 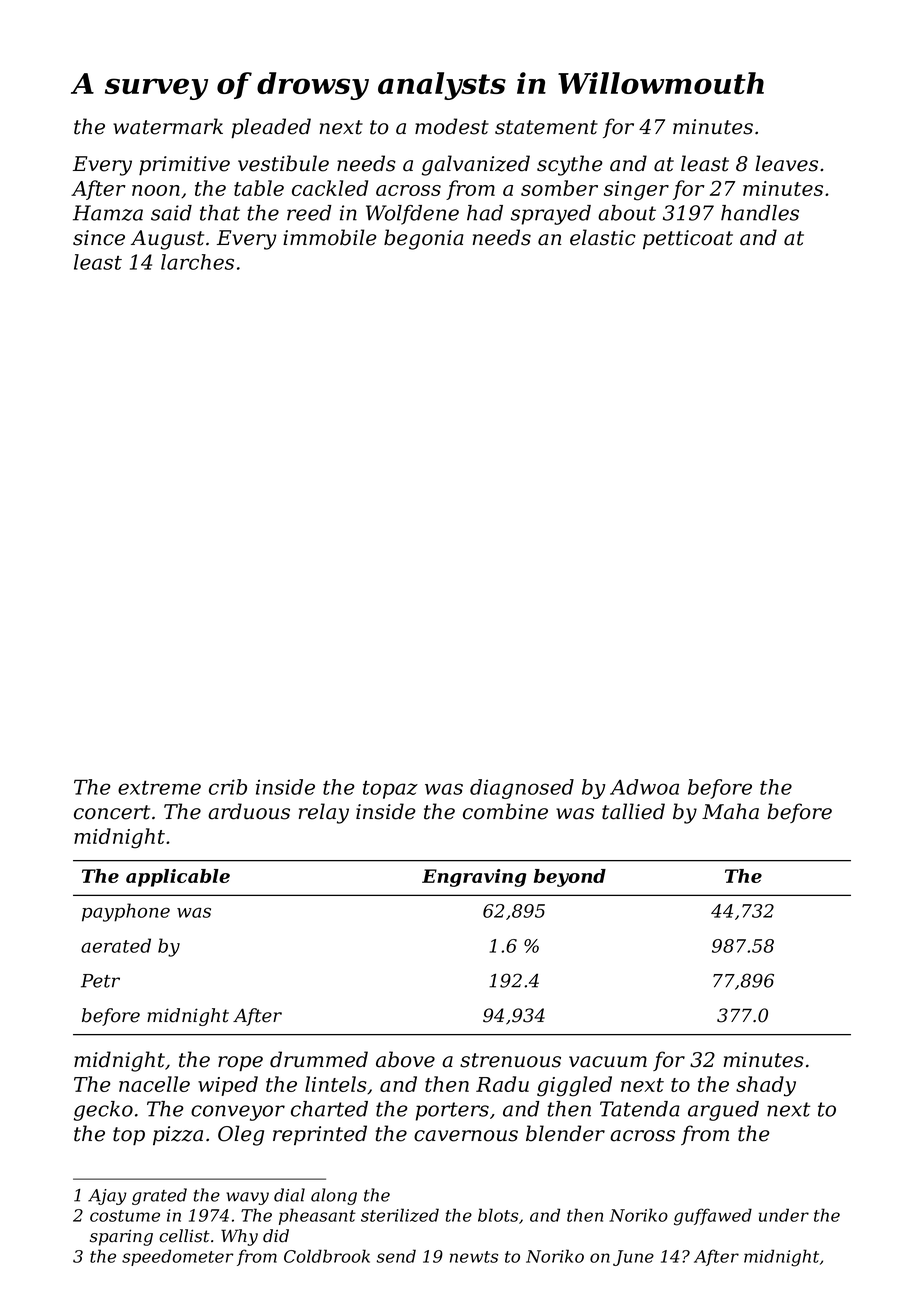 What do you see at coordinates (546, 127) in the image?
I see `statement` at bounding box center [546, 127].
